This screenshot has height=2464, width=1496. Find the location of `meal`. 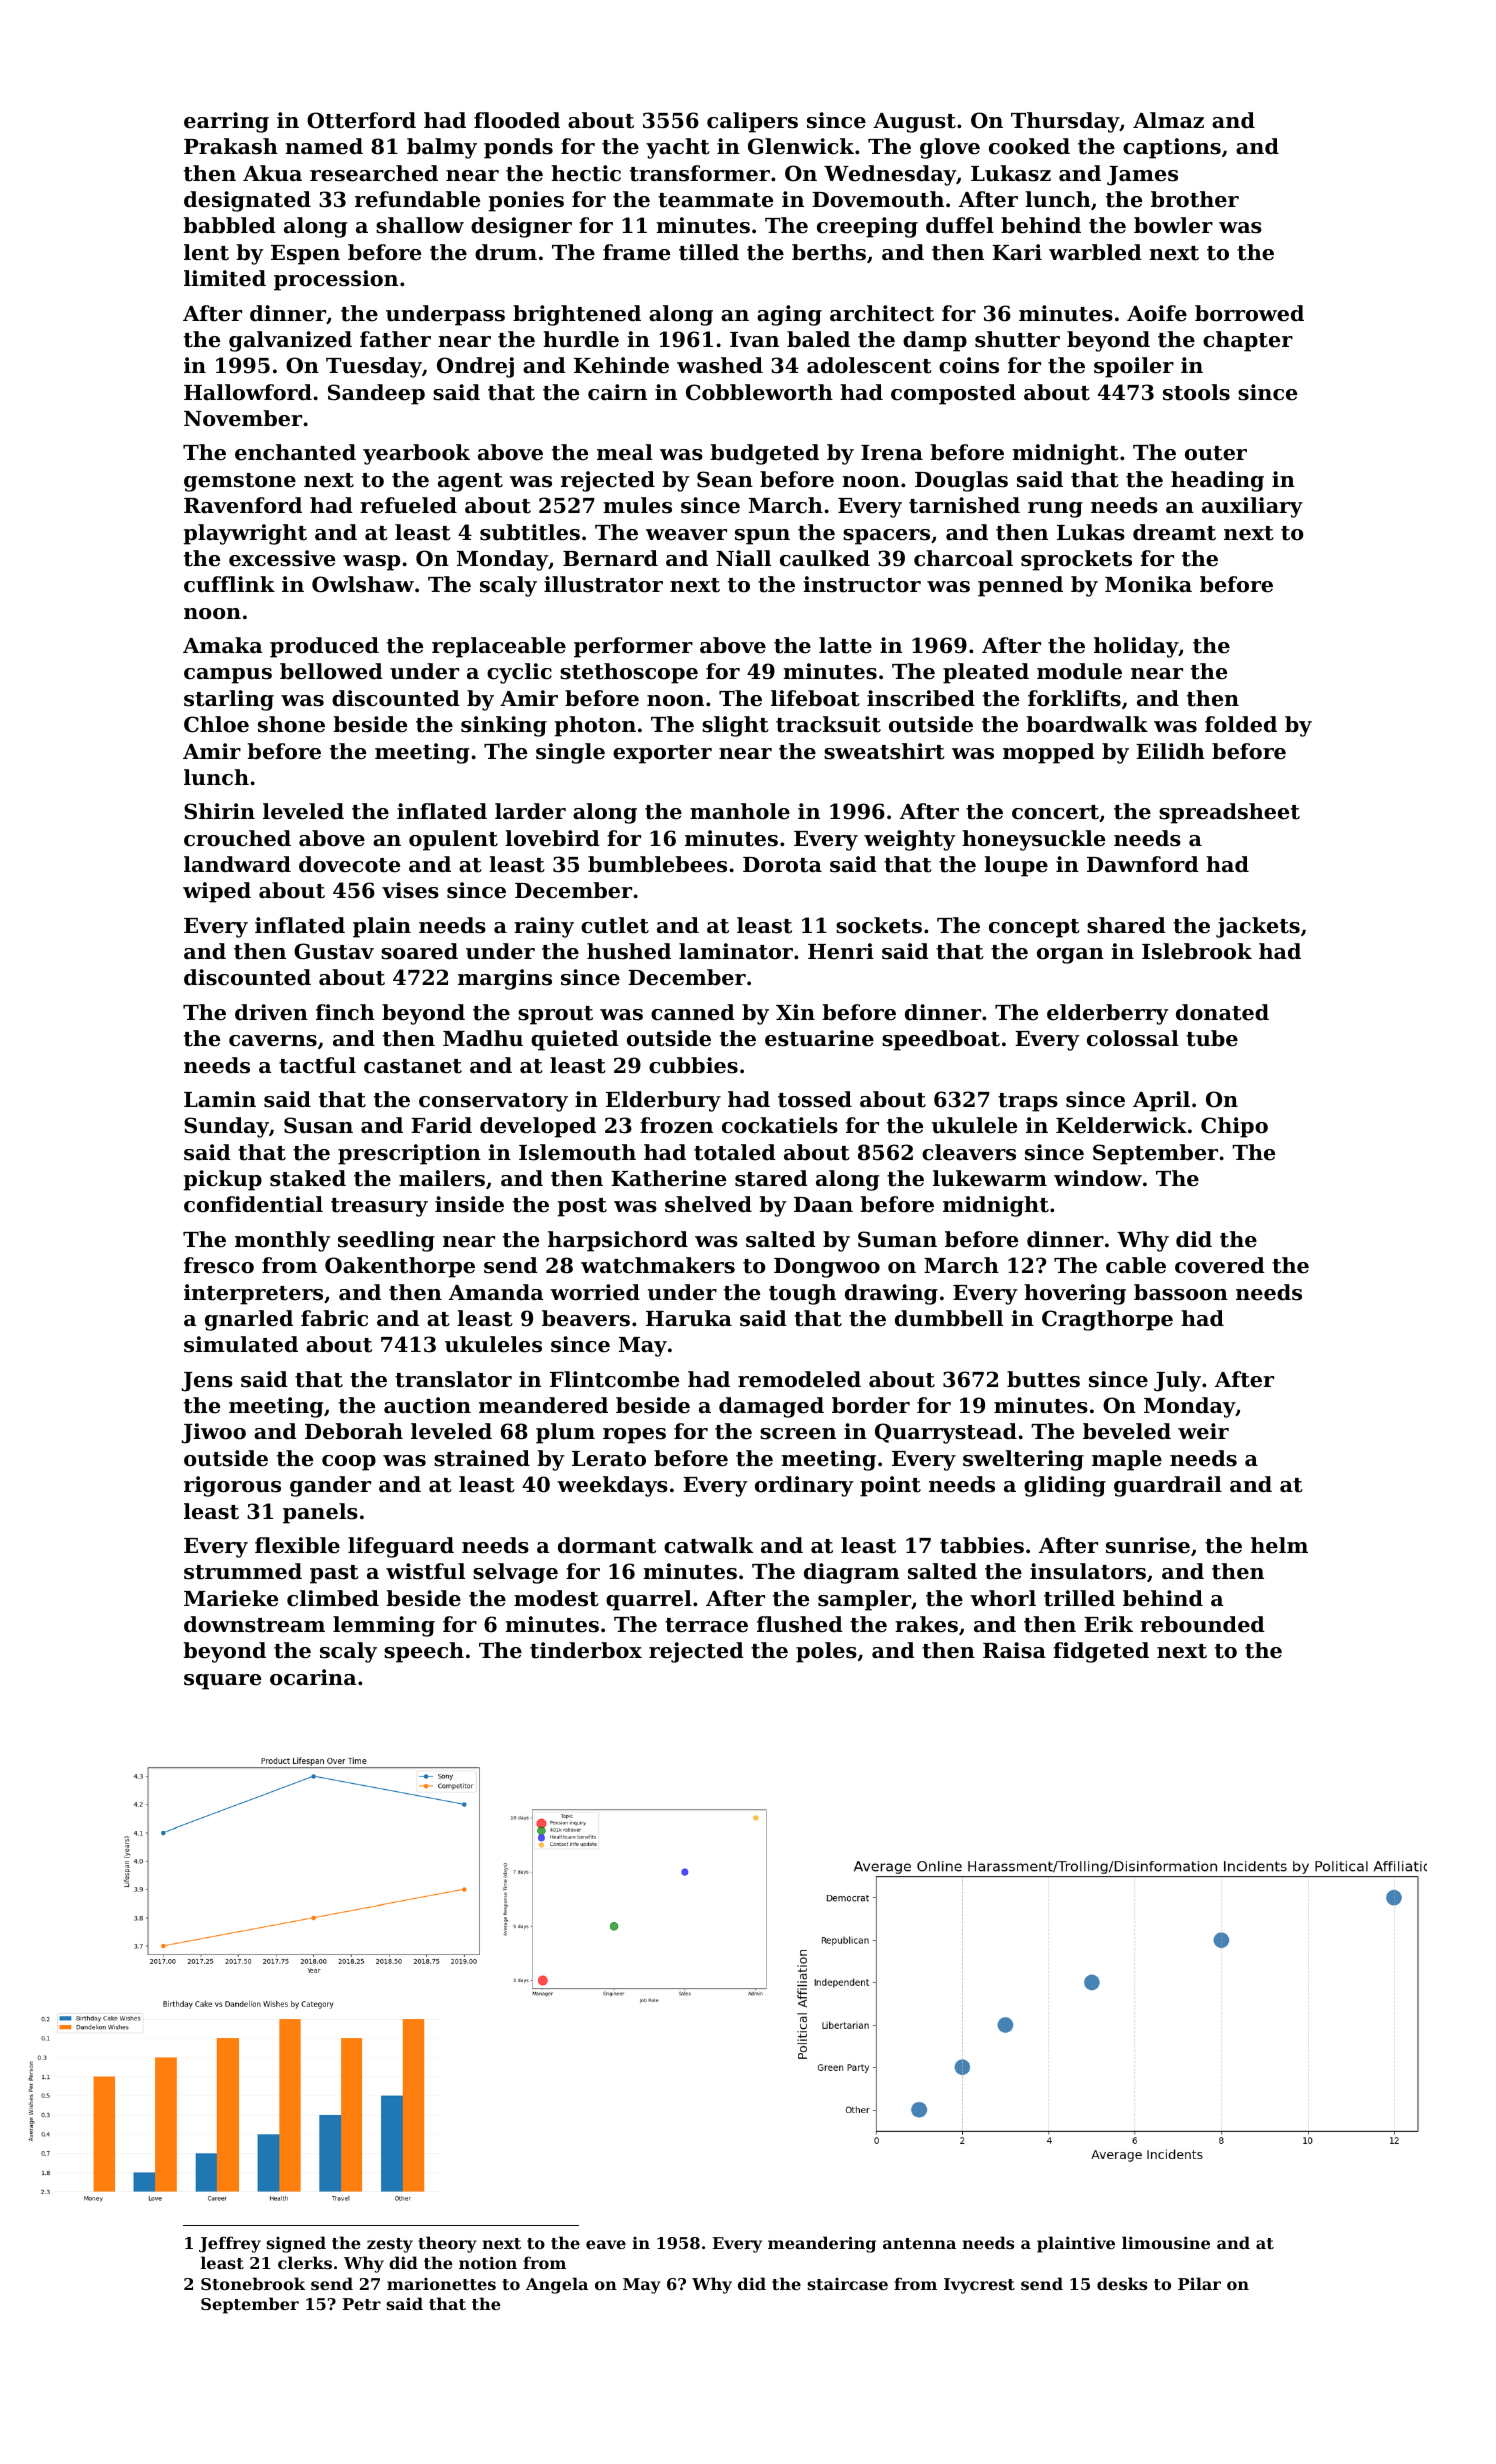

meal is located at coordinates (625, 452).
